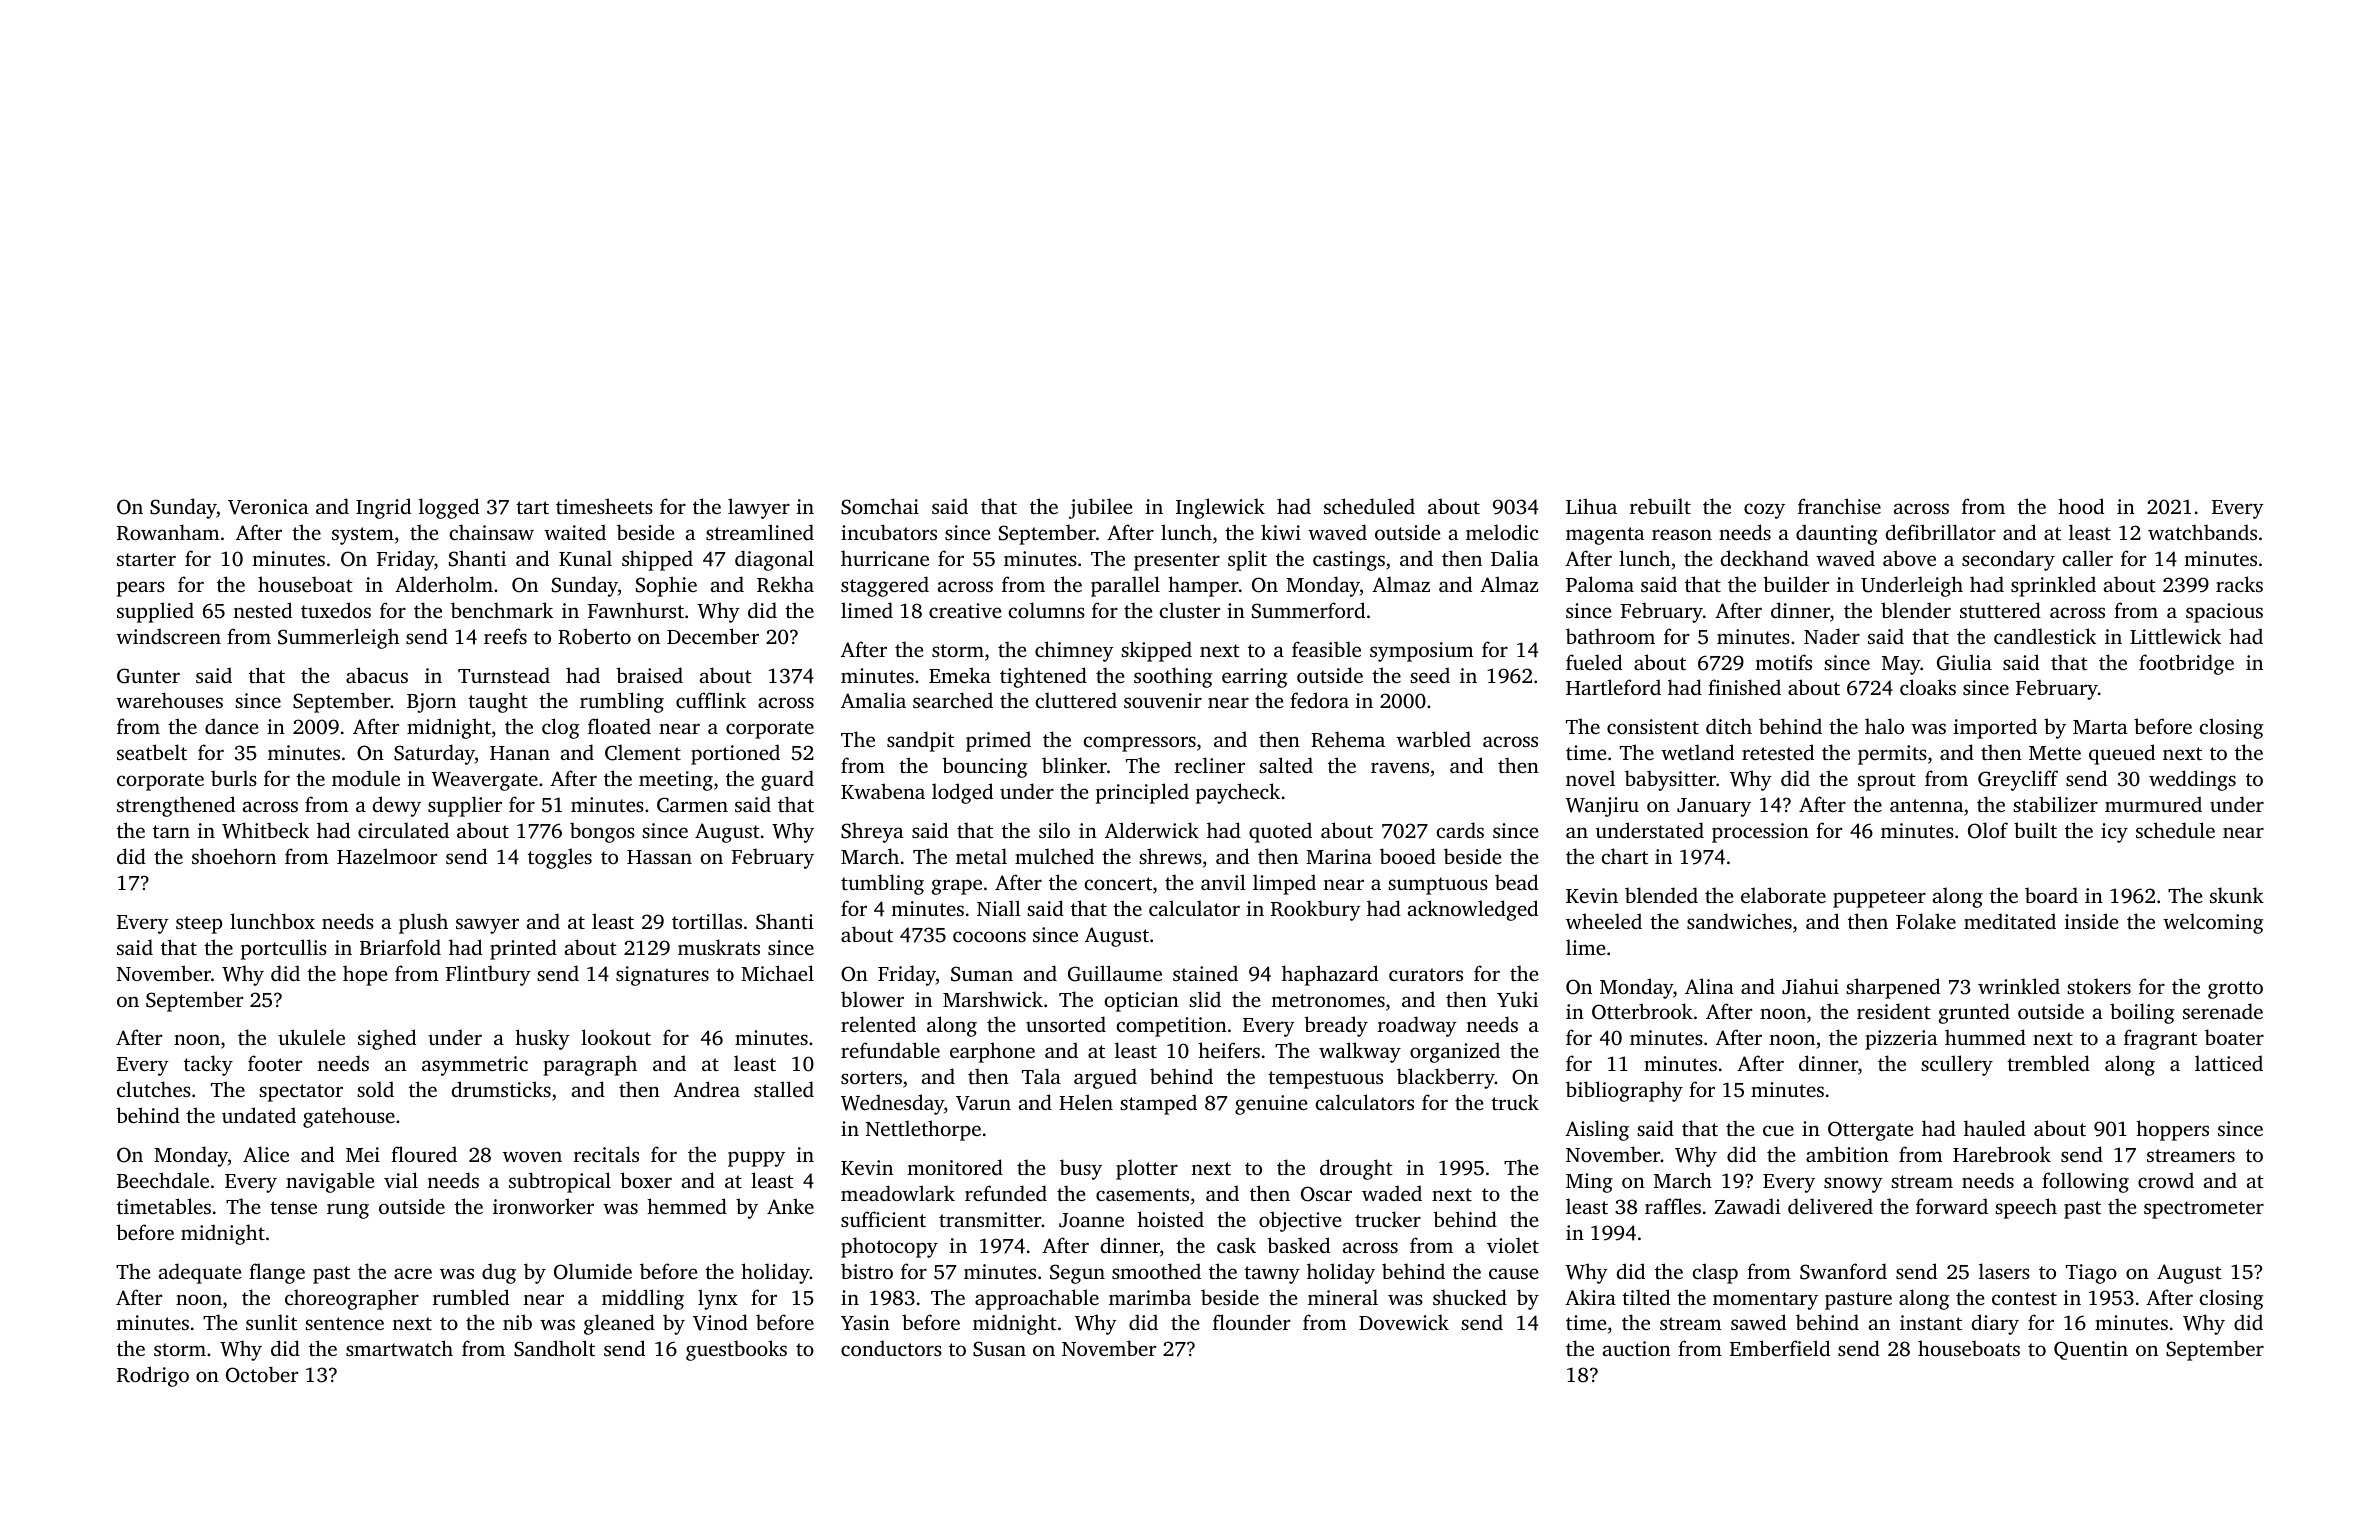  Describe the element at coordinates (1328, 1000) in the screenshot. I see `metronomes` at that location.
